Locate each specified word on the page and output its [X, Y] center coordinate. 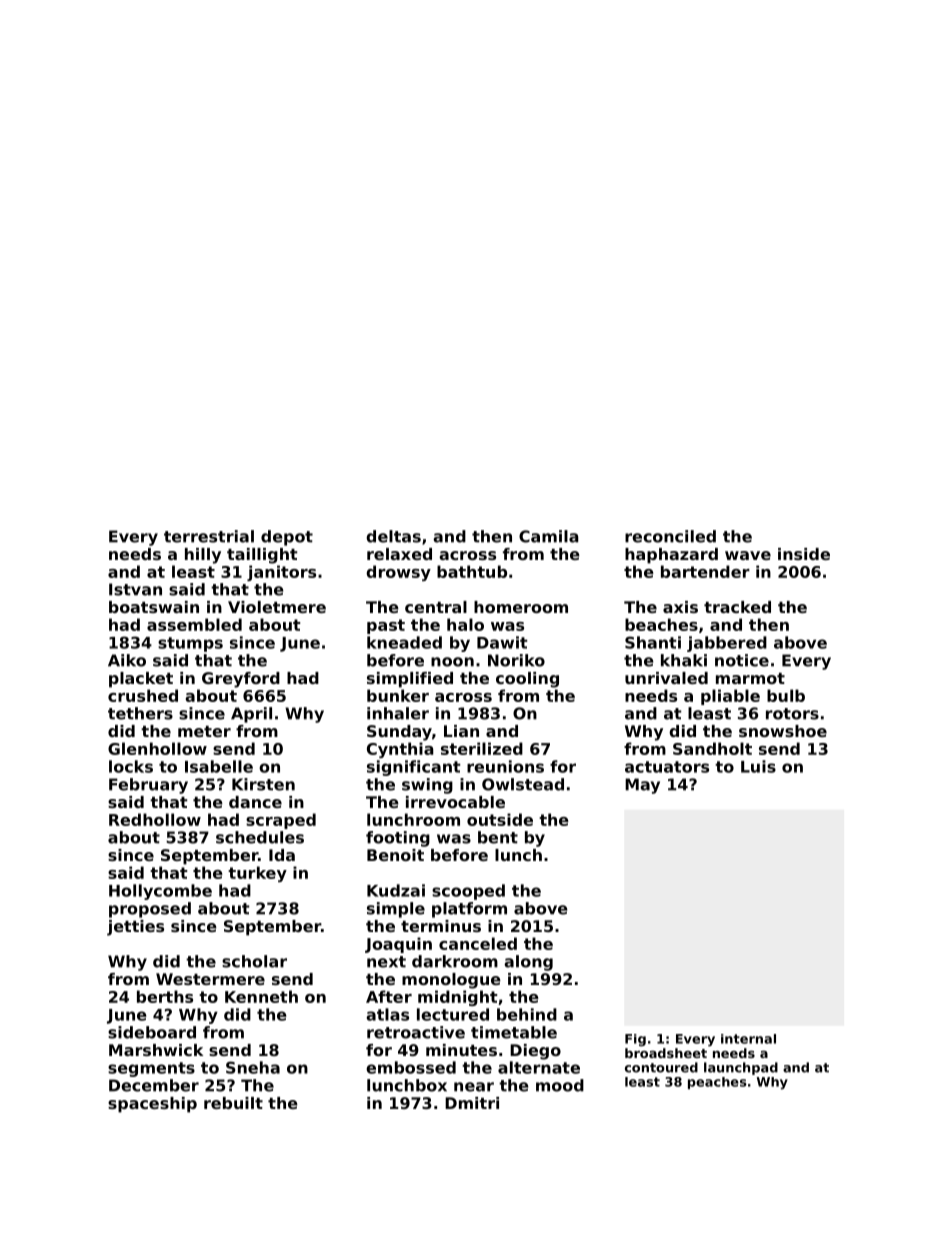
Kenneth [261, 996]
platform [469, 910]
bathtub [472, 571]
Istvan [135, 589]
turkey [257, 874]
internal [748, 1039]
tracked [737, 607]
